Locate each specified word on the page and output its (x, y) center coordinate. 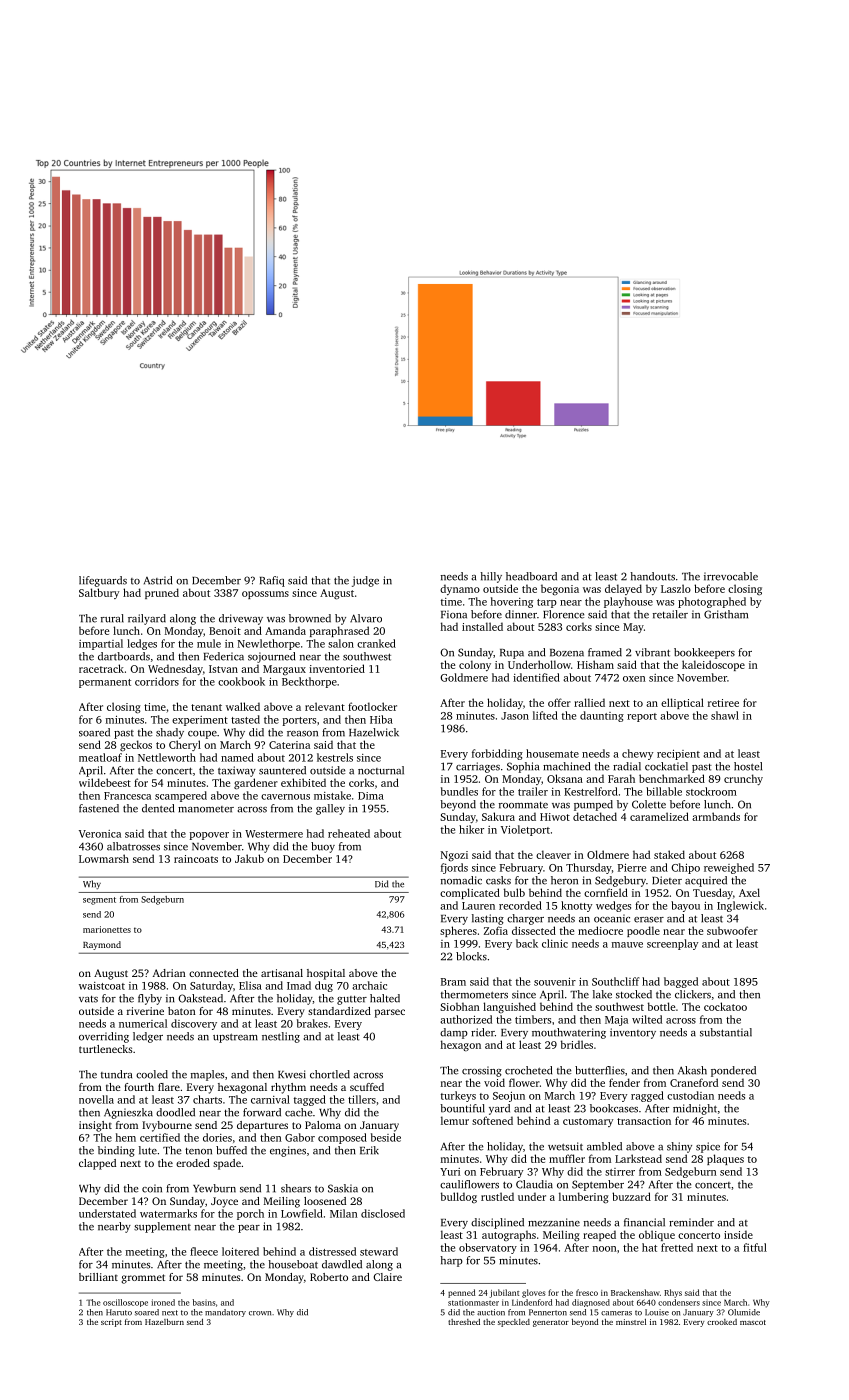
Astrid (158, 580)
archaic (369, 985)
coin (152, 1188)
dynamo (460, 589)
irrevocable (731, 576)
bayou (685, 906)
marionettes (107, 929)
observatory (488, 1248)
